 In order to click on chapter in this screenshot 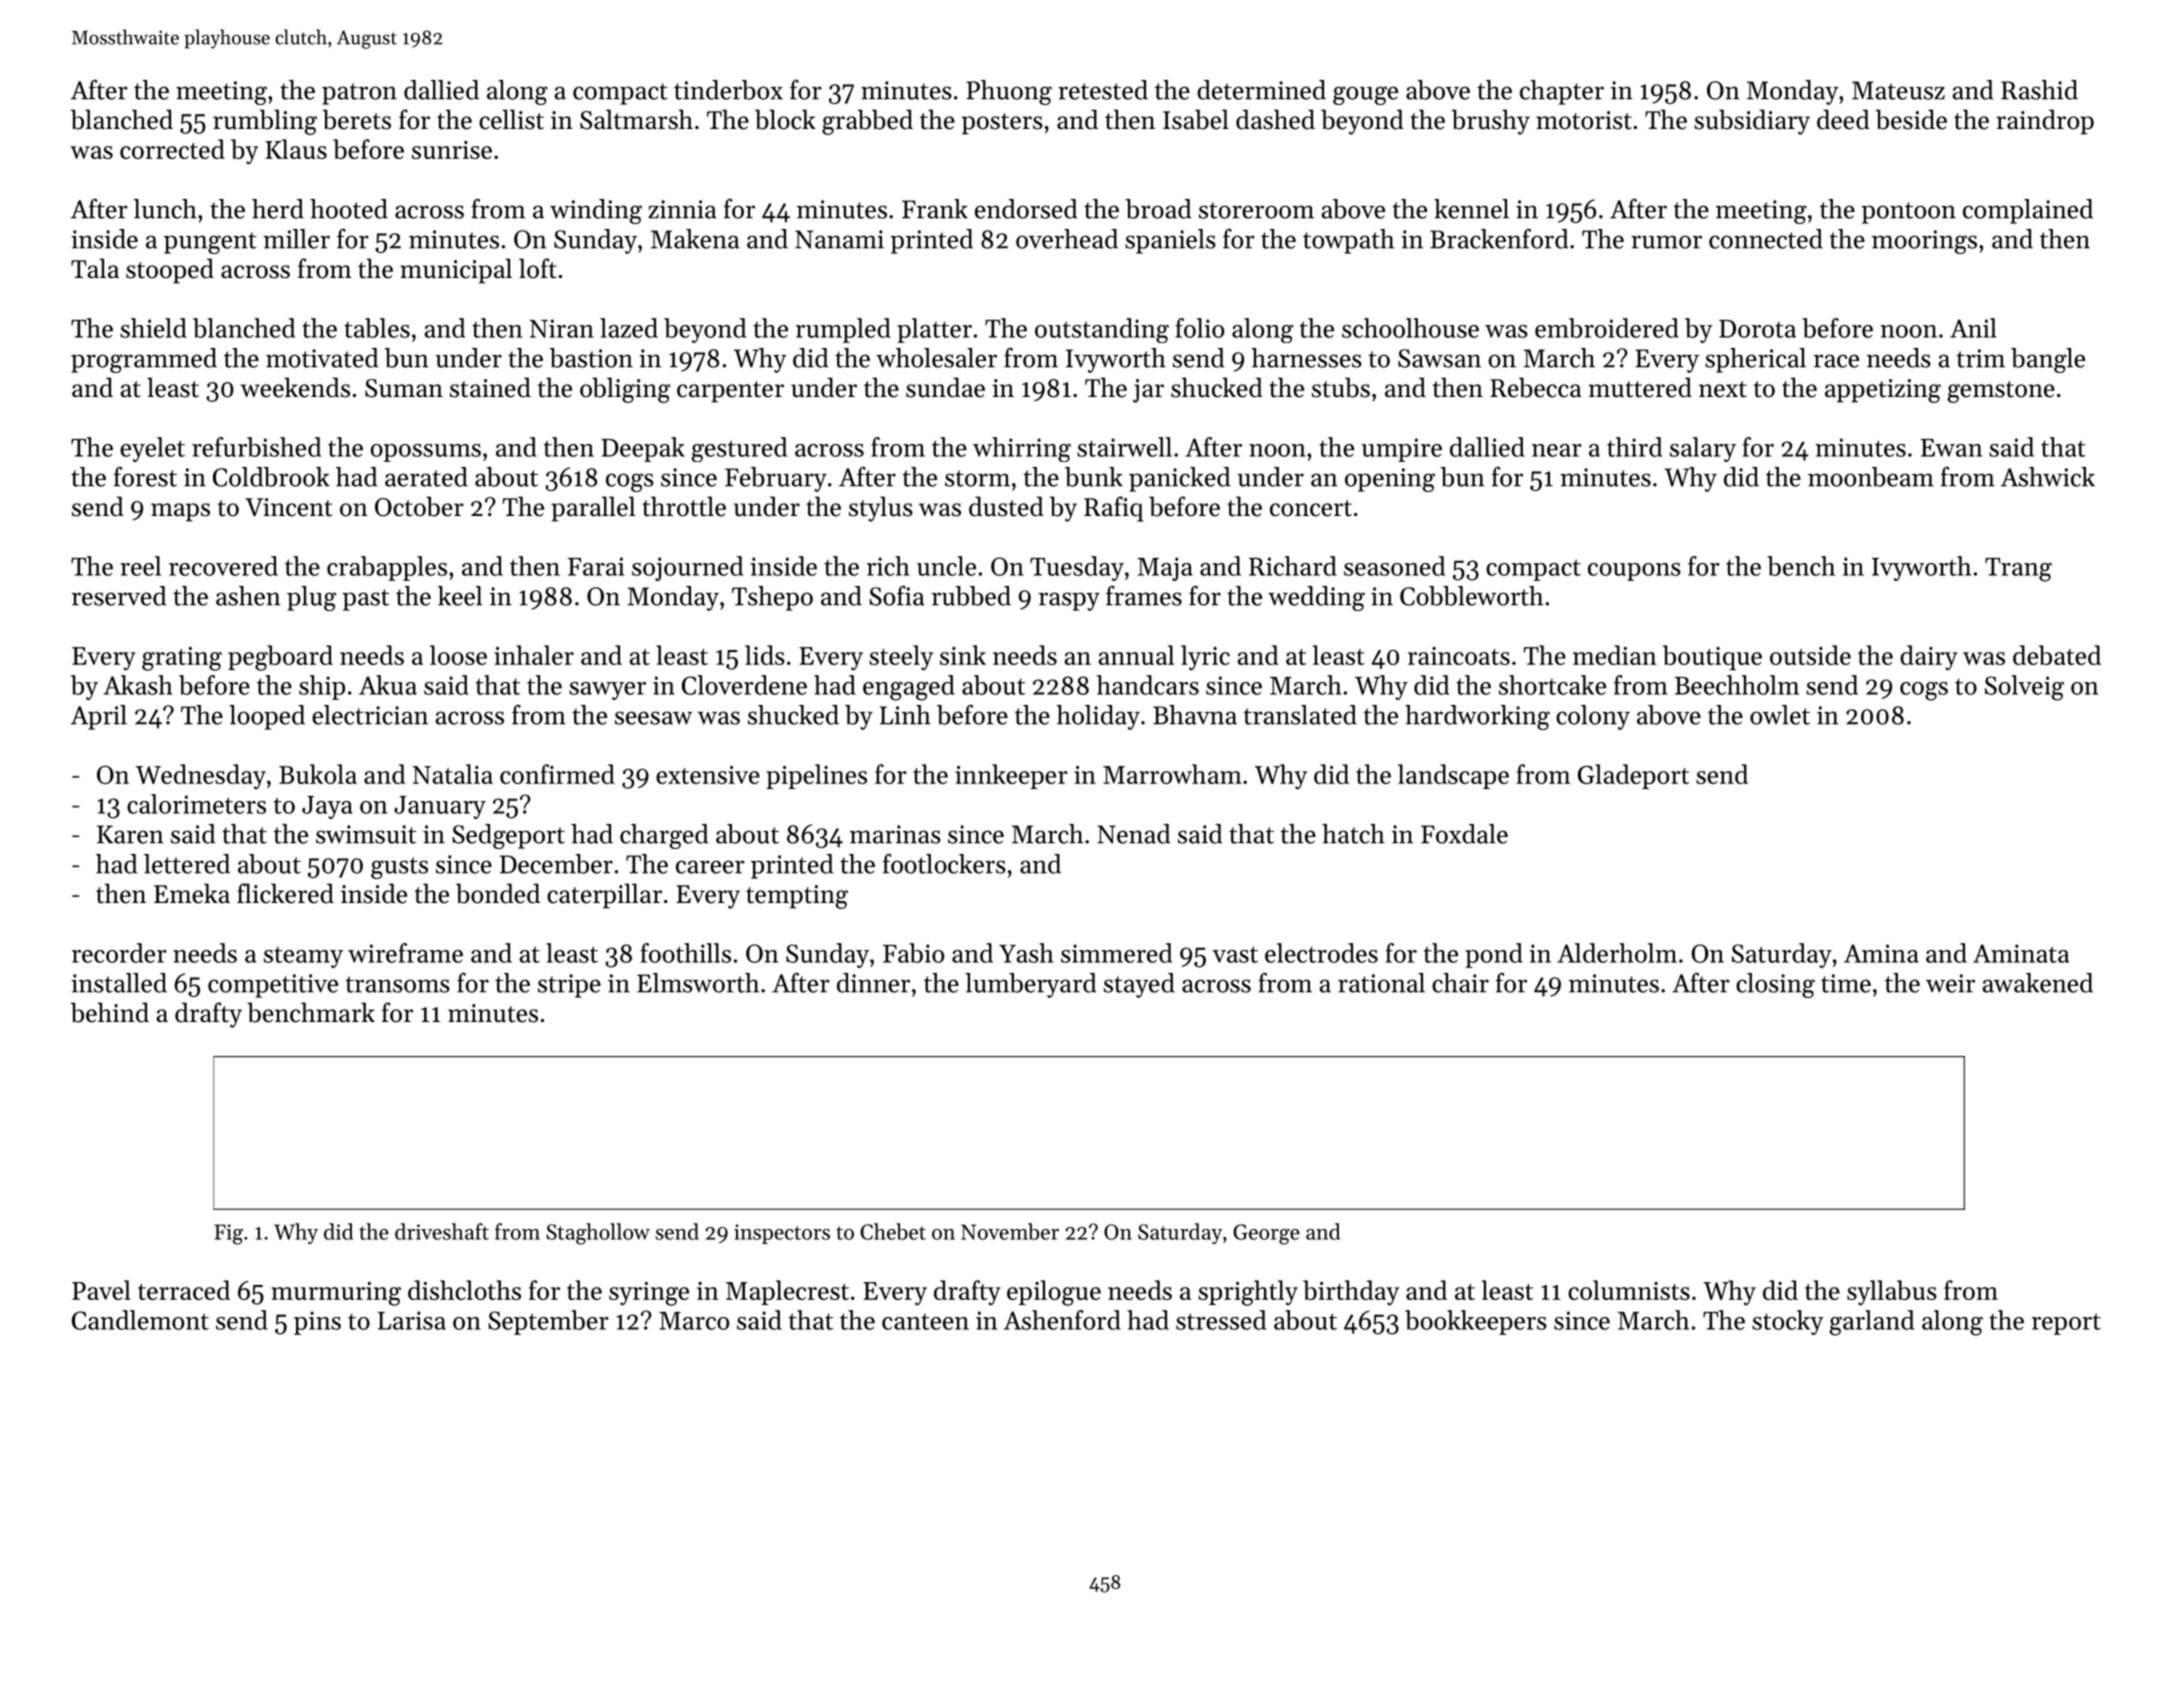, I will do `click(1562, 92)`.
